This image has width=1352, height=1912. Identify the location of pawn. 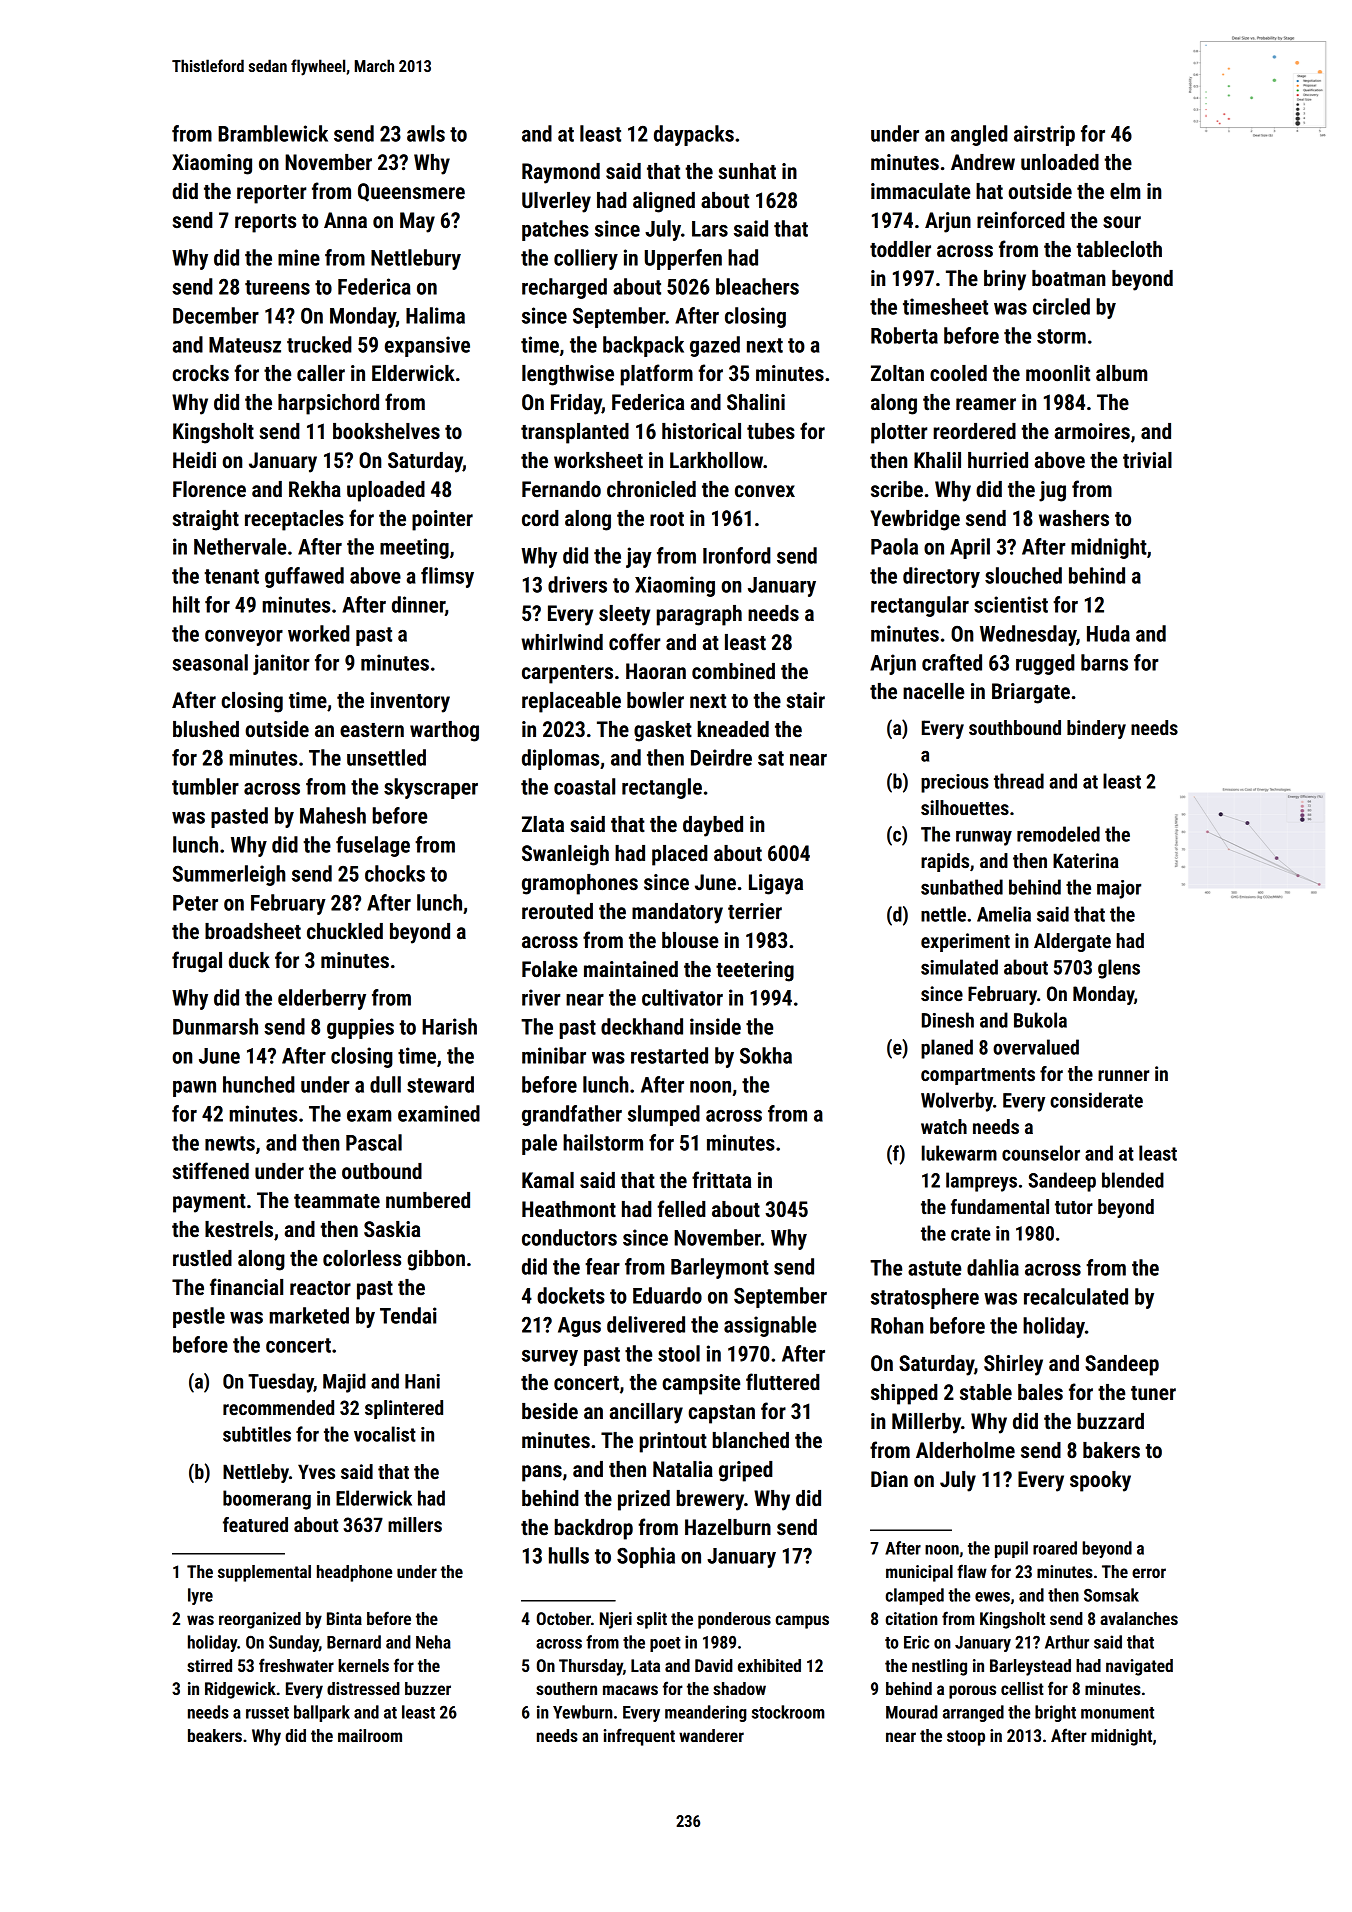
(194, 1089).
